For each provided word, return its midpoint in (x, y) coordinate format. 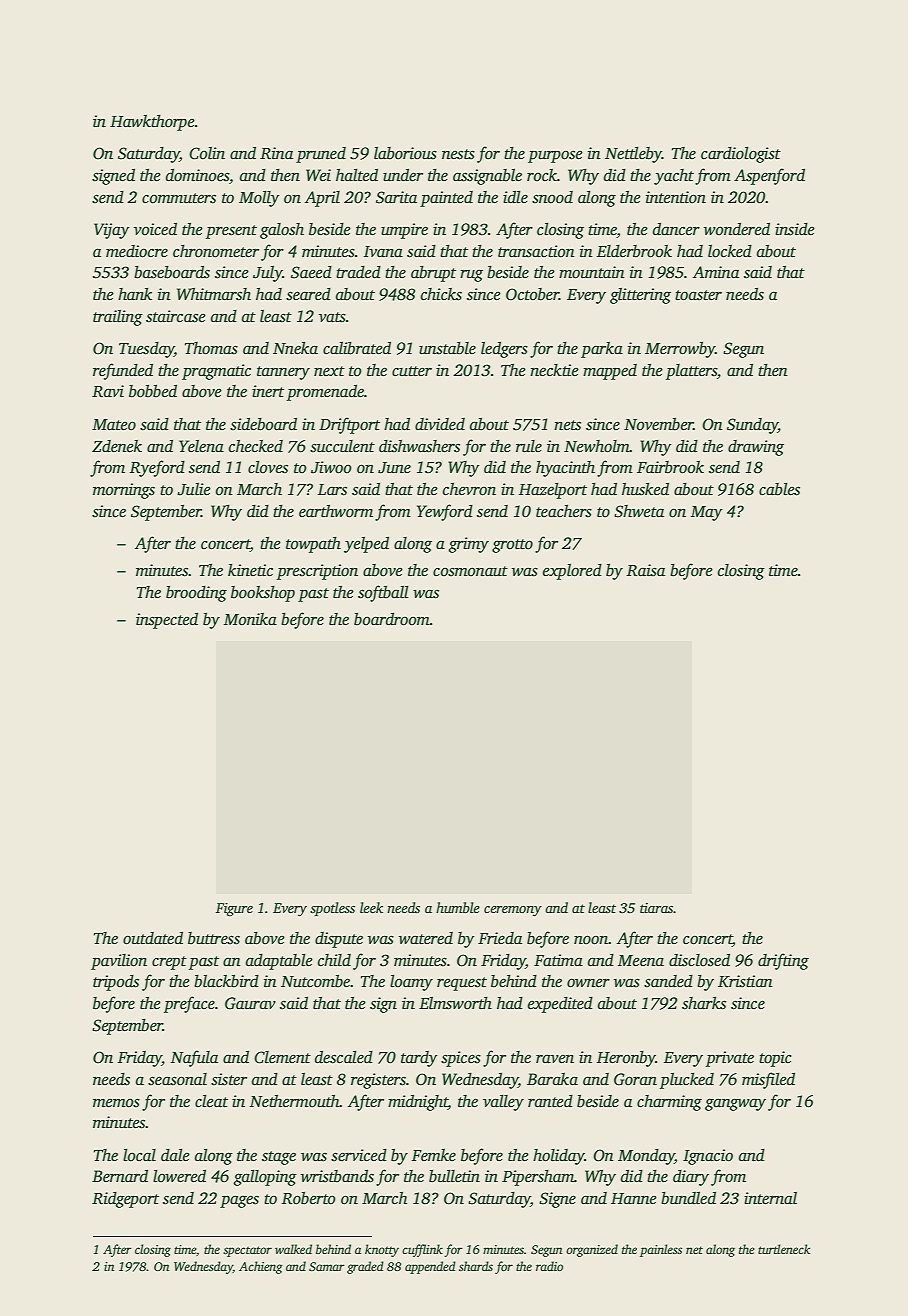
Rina (276, 153)
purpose (555, 156)
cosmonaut (470, 571)
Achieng (260, 1267)
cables (779, 489)
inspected (167, 621)
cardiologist (741, 155)
